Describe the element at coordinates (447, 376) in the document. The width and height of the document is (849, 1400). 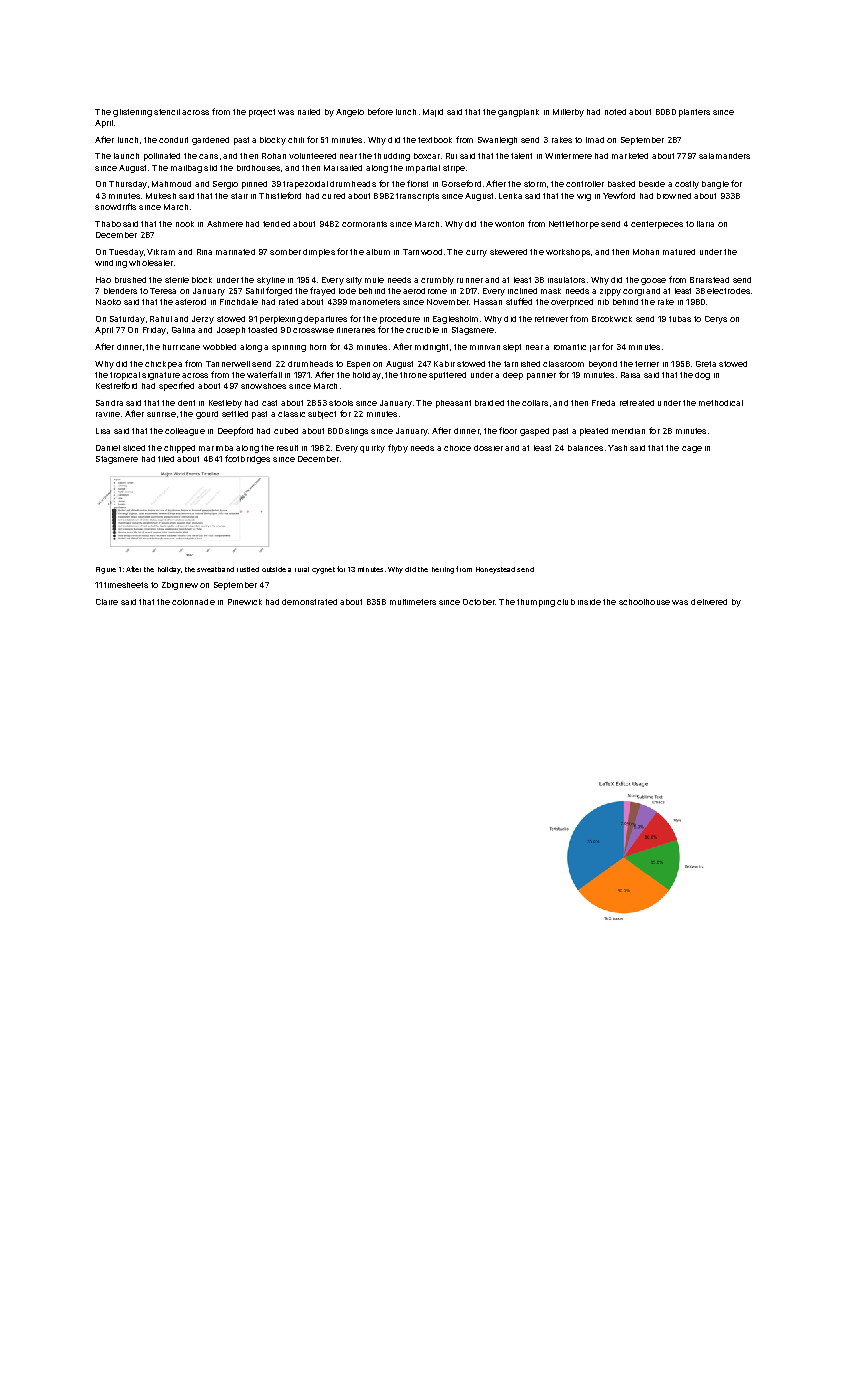
I see `sputtered` at that location.
